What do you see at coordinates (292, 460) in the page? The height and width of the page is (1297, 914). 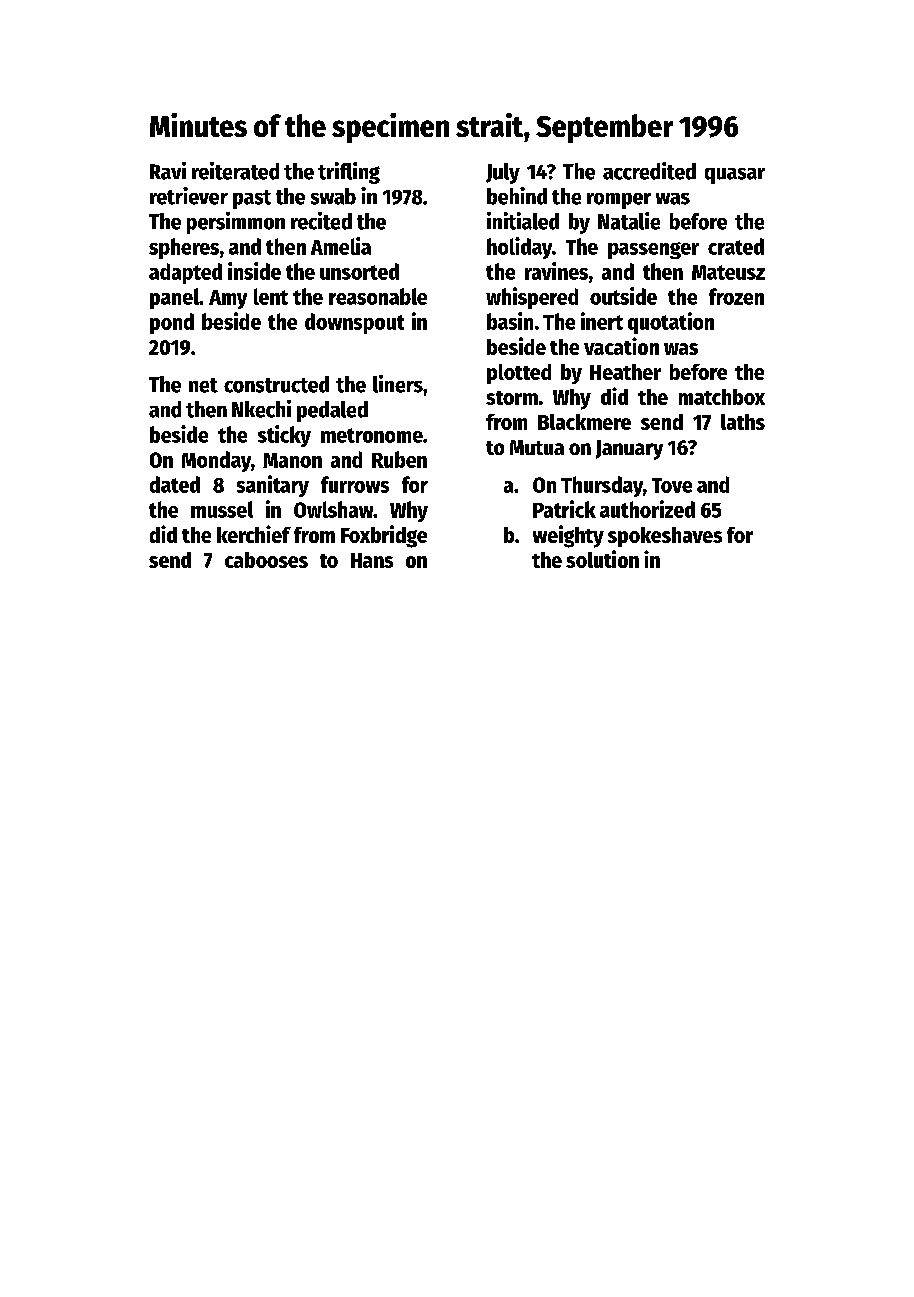 I see `Manon` at bounding box center [292, 460].
